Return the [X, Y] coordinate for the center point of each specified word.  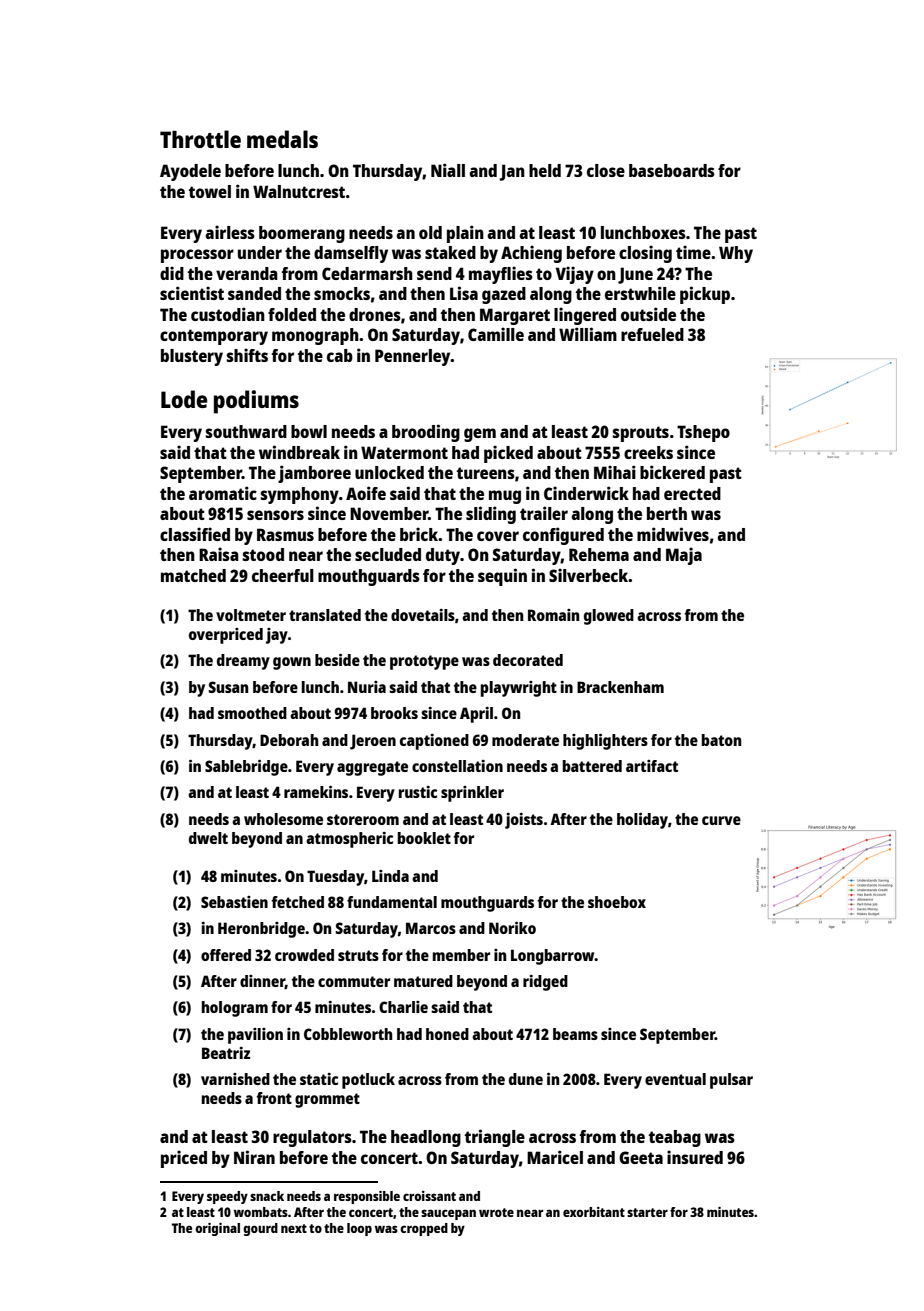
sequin [502, 577]
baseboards [672, 170]
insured [695, 1157]
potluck [368, 1081]
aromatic [223, 493]
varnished [235, 1079]
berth [667, 513]
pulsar [731, 1081]
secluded [388, 554]
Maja [684, 556]
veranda [247, 273]
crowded [304, 955]
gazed [504, 295]
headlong [426, 1138]
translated [325, 615]
